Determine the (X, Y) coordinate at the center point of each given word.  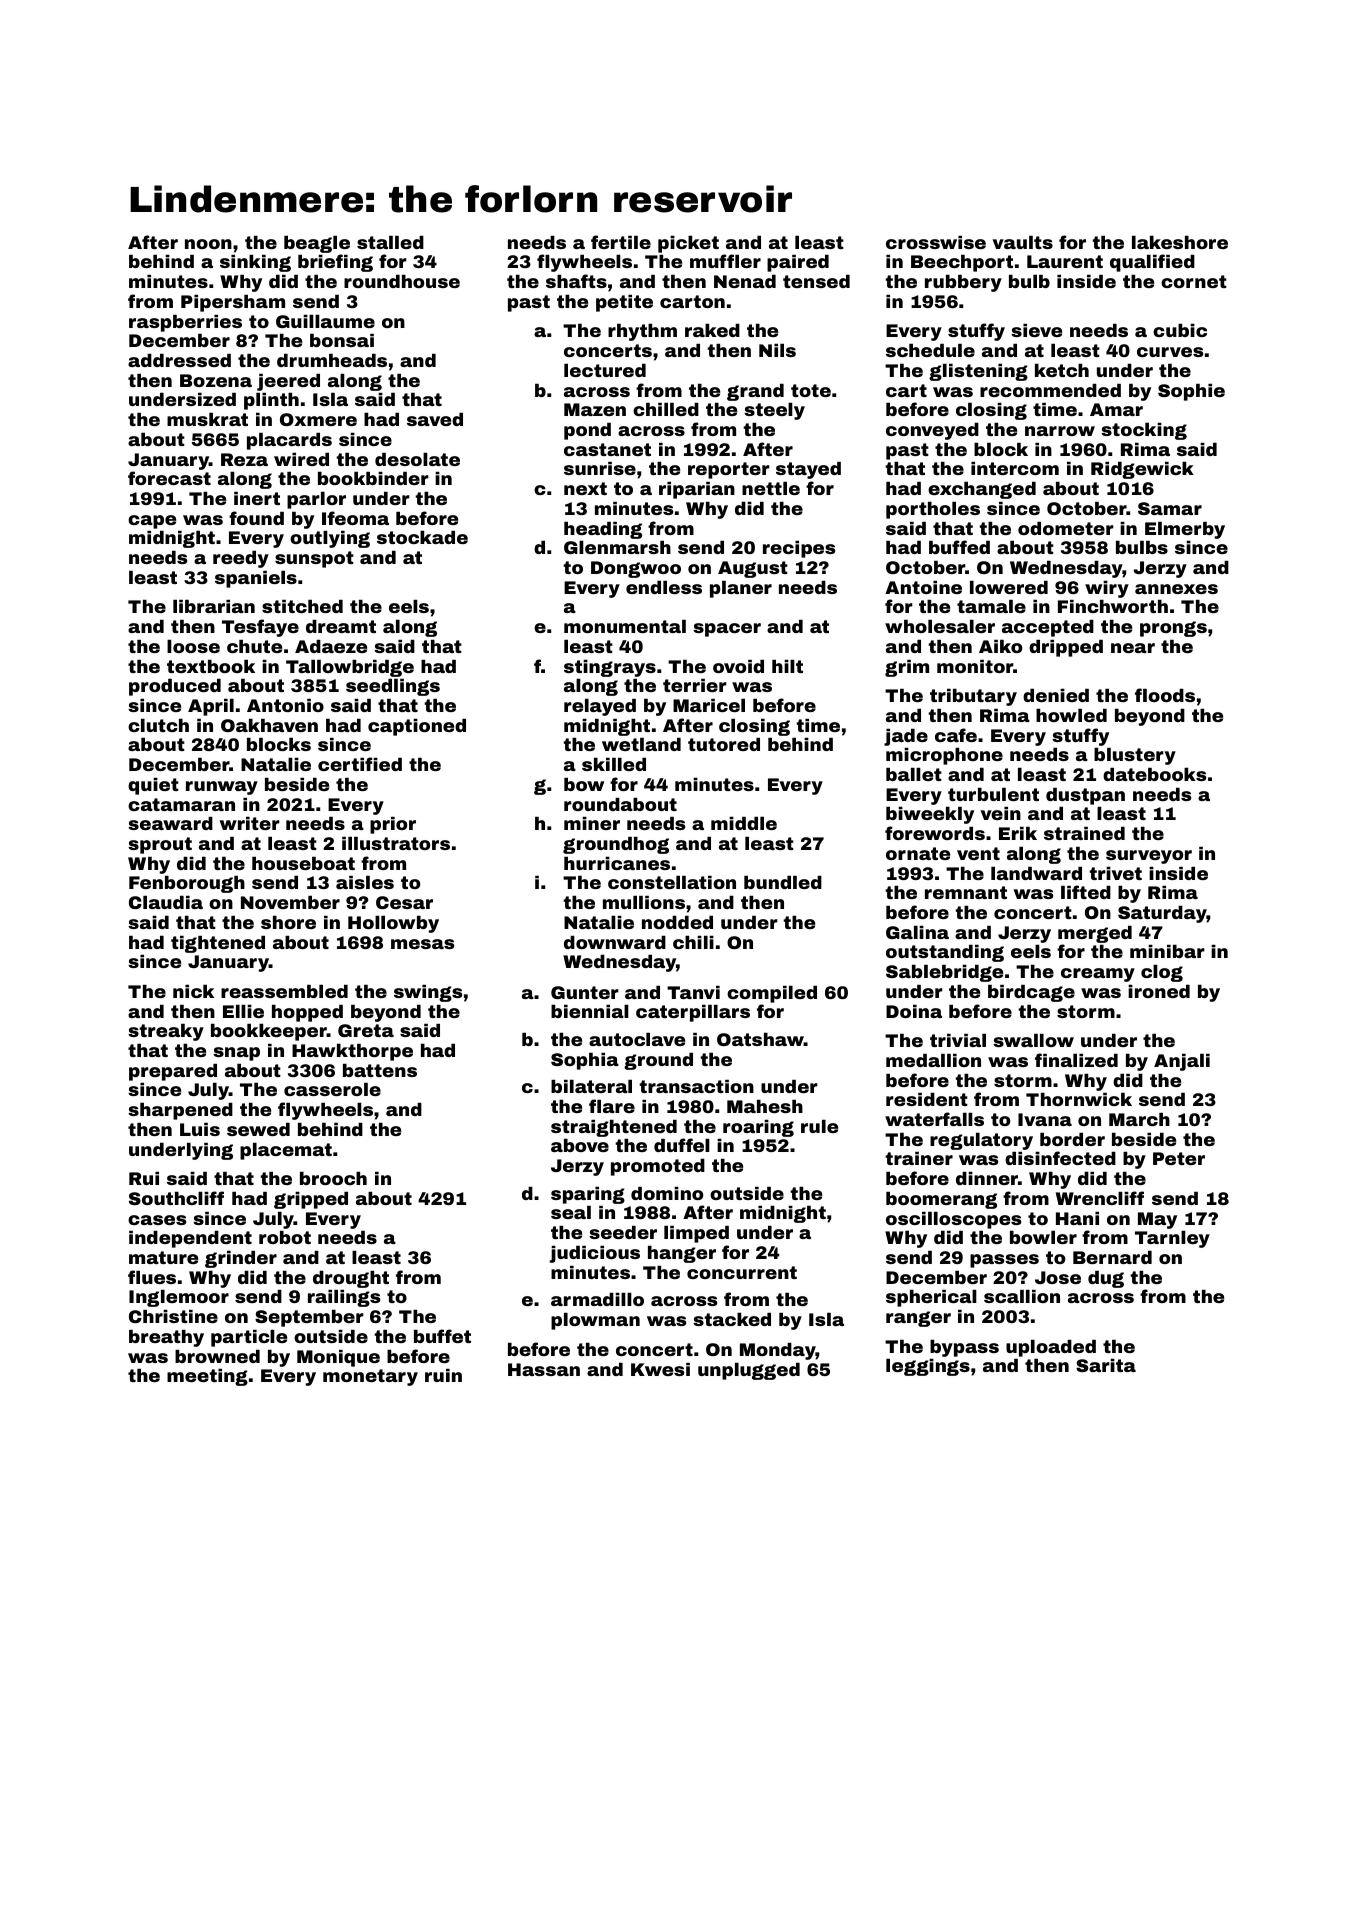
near (1133, 648)
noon (208, 244)
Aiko (1000, 646)
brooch (333, 1178)
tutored (724, 744)
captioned (417, 727)
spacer (727, 630)
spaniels (256, 579)
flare (612, 1106)
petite (624, 303)
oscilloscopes (953, 1220)
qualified (1152, 263)
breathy (166, 1338)
